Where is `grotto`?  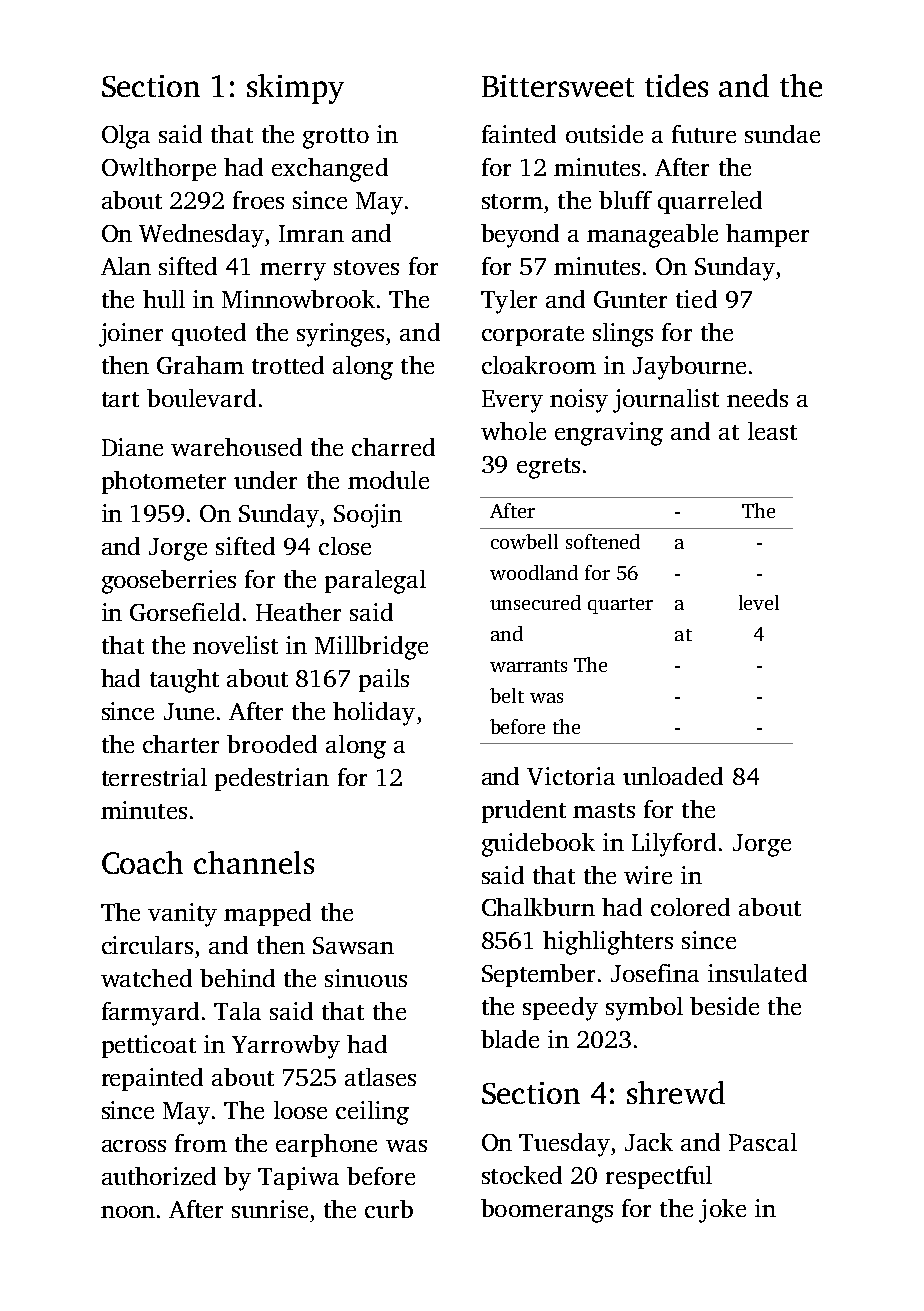 grotto is located at coordinates (336, 138).
